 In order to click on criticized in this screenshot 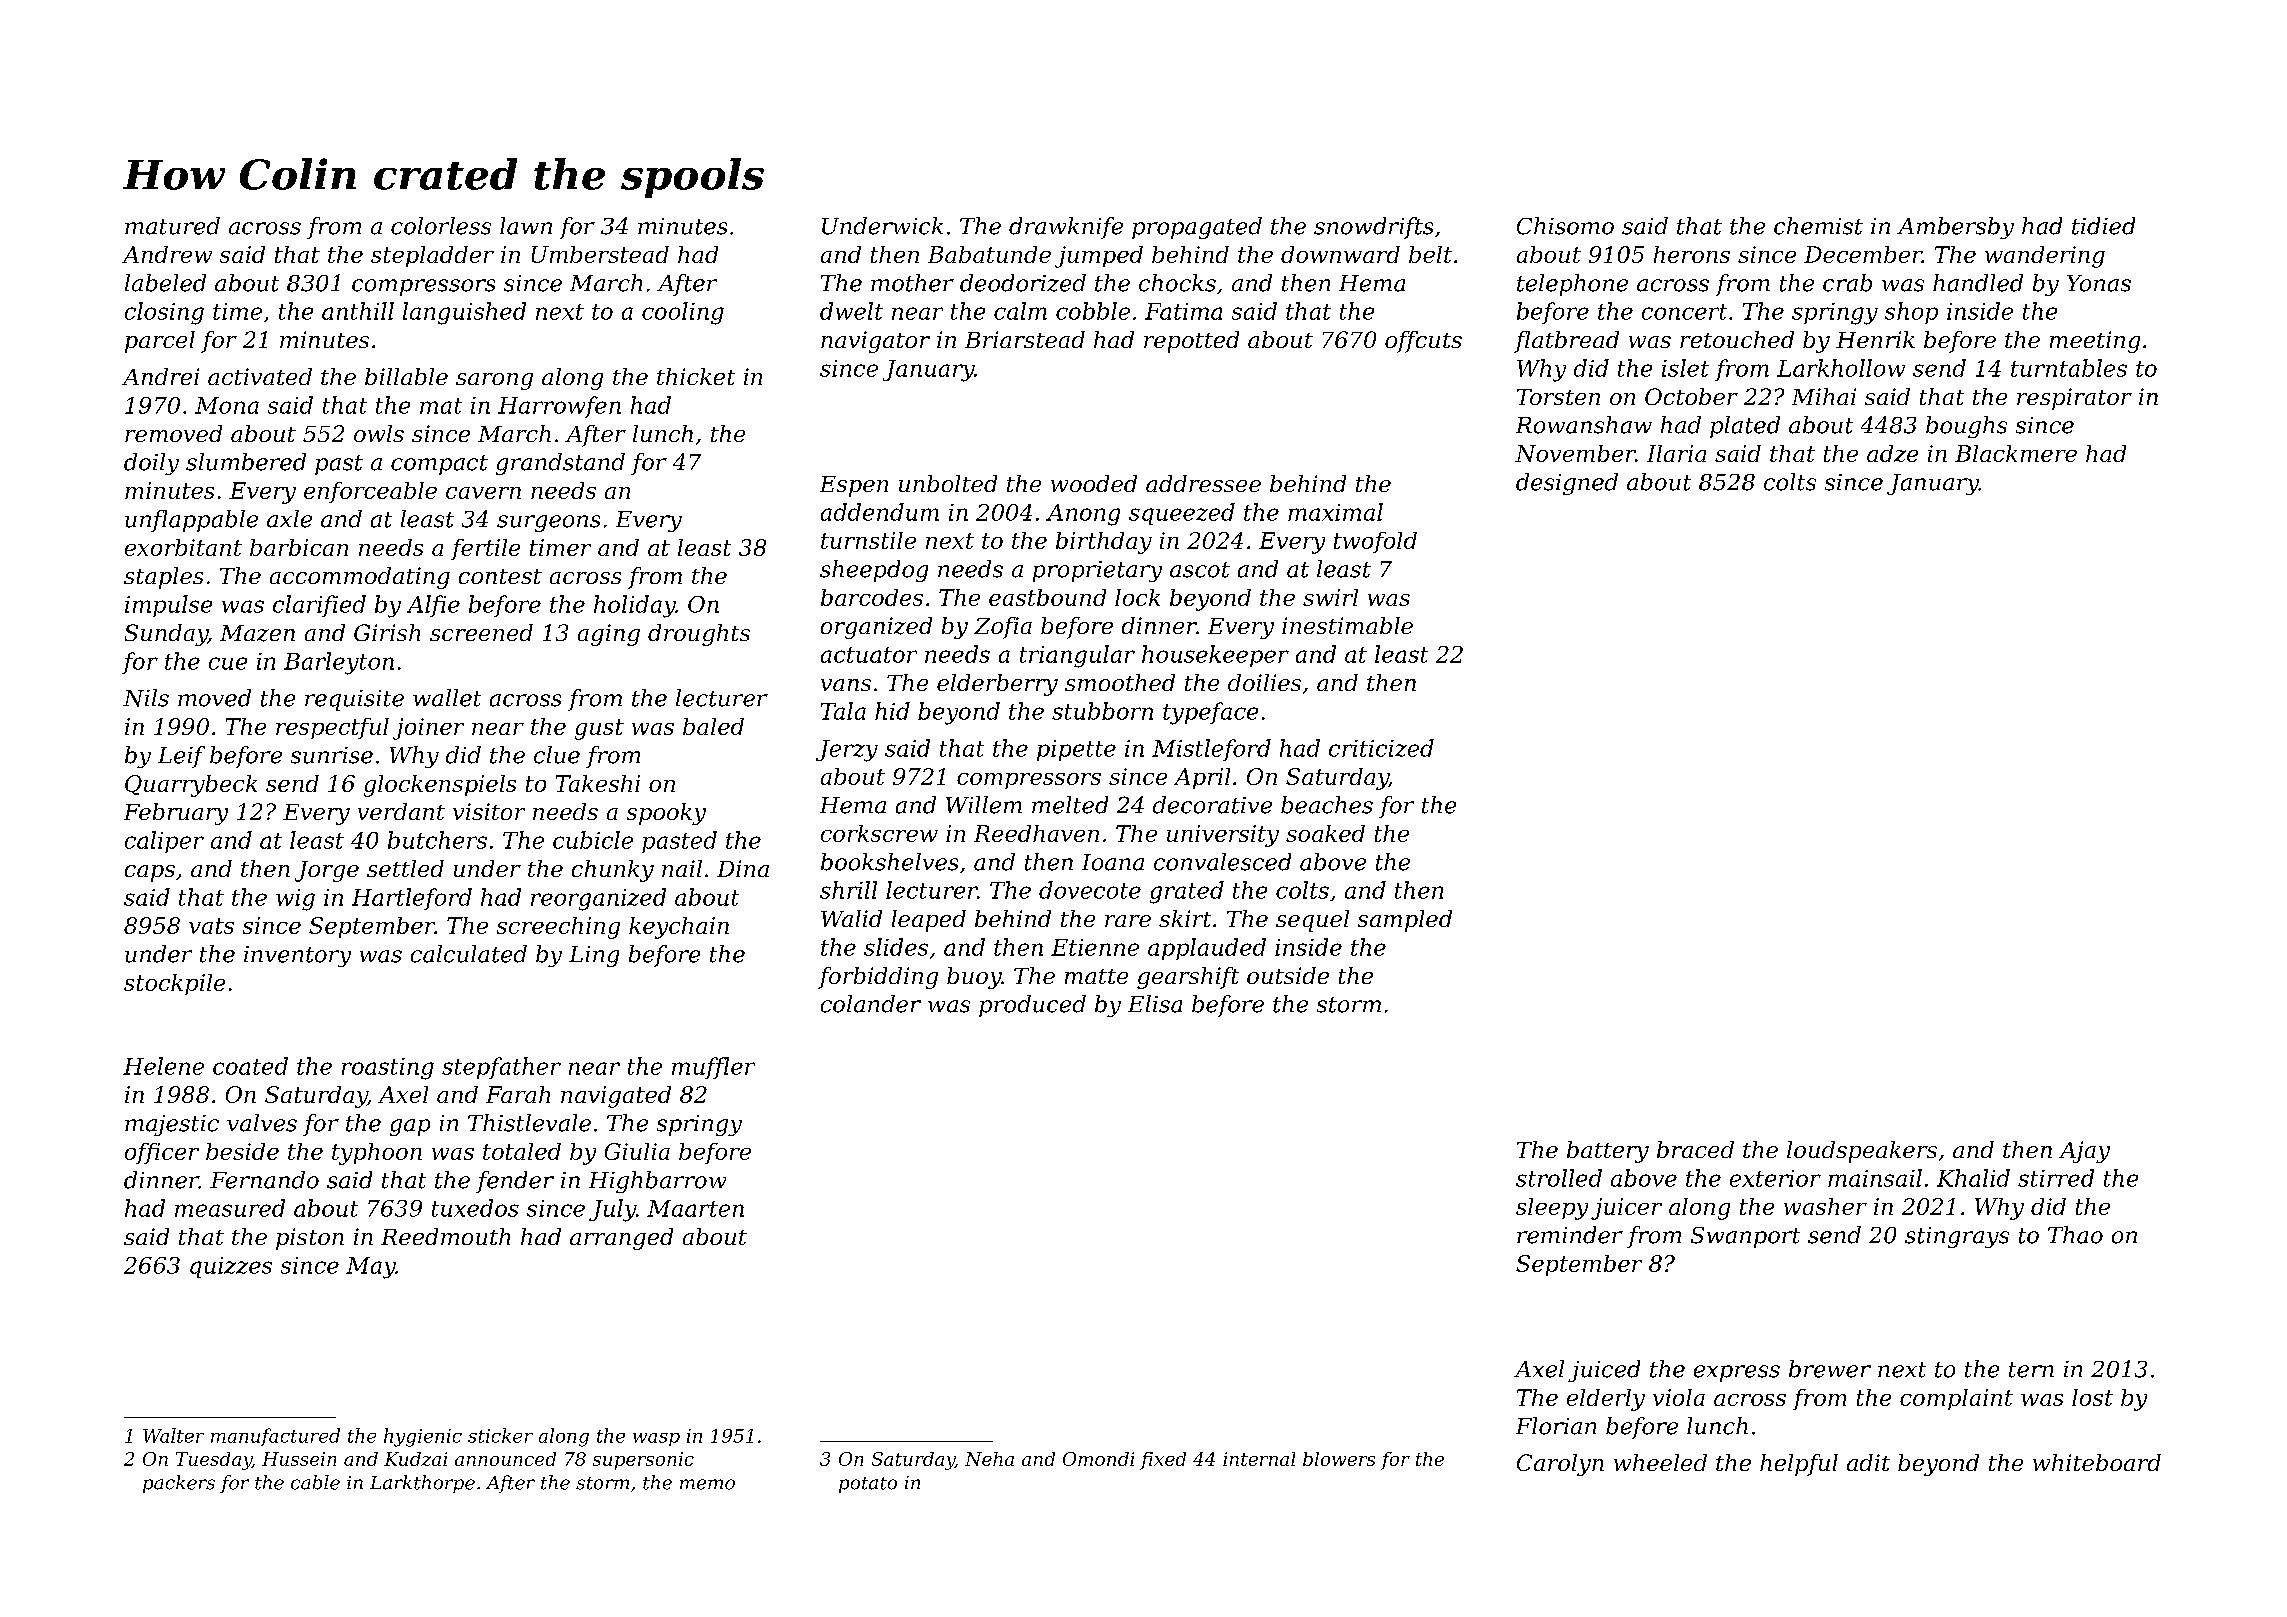, I will do `click(1381, 748)`.
